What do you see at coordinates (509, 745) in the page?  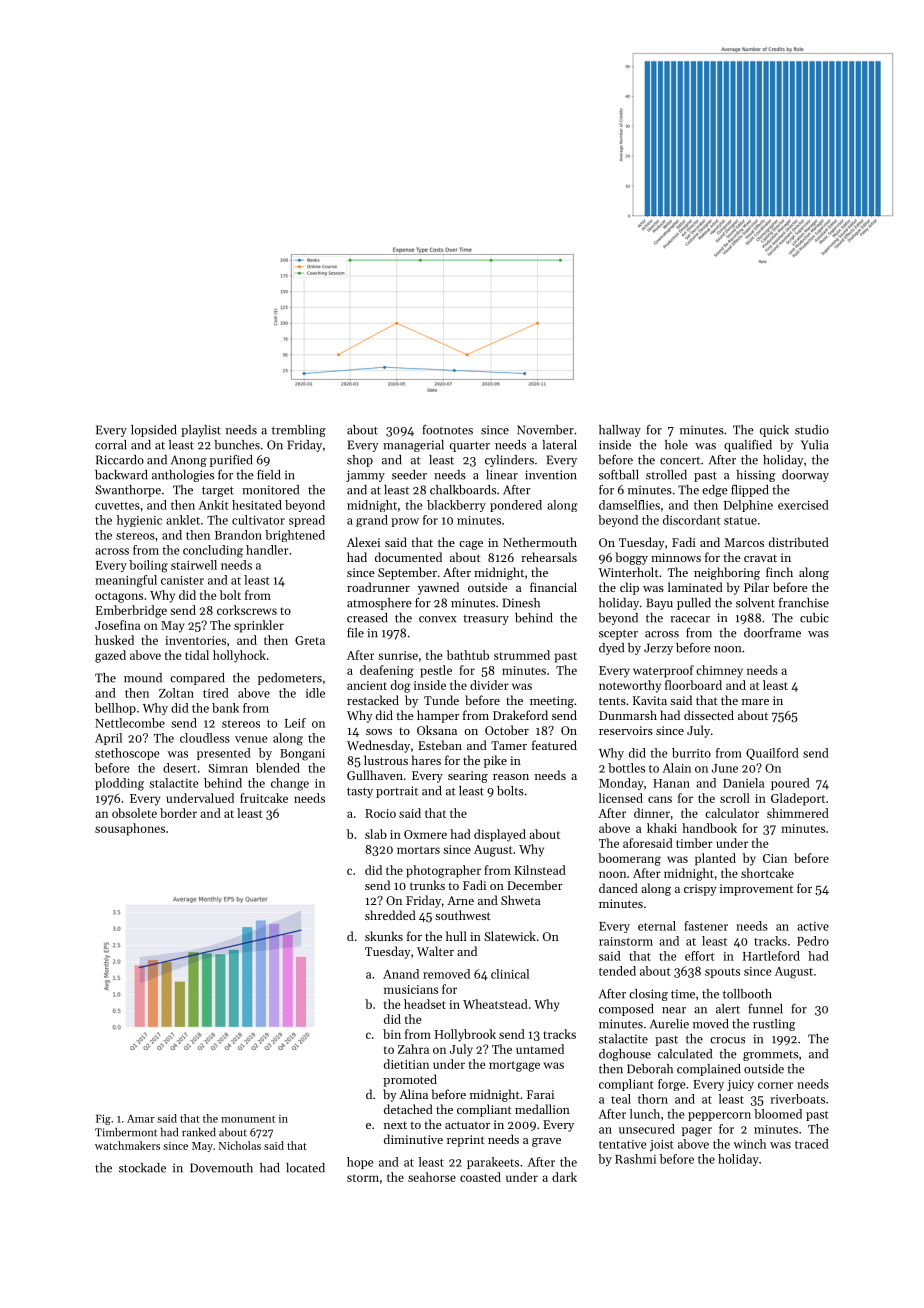 I see `Tamer` at bounding box center [509, 745].
